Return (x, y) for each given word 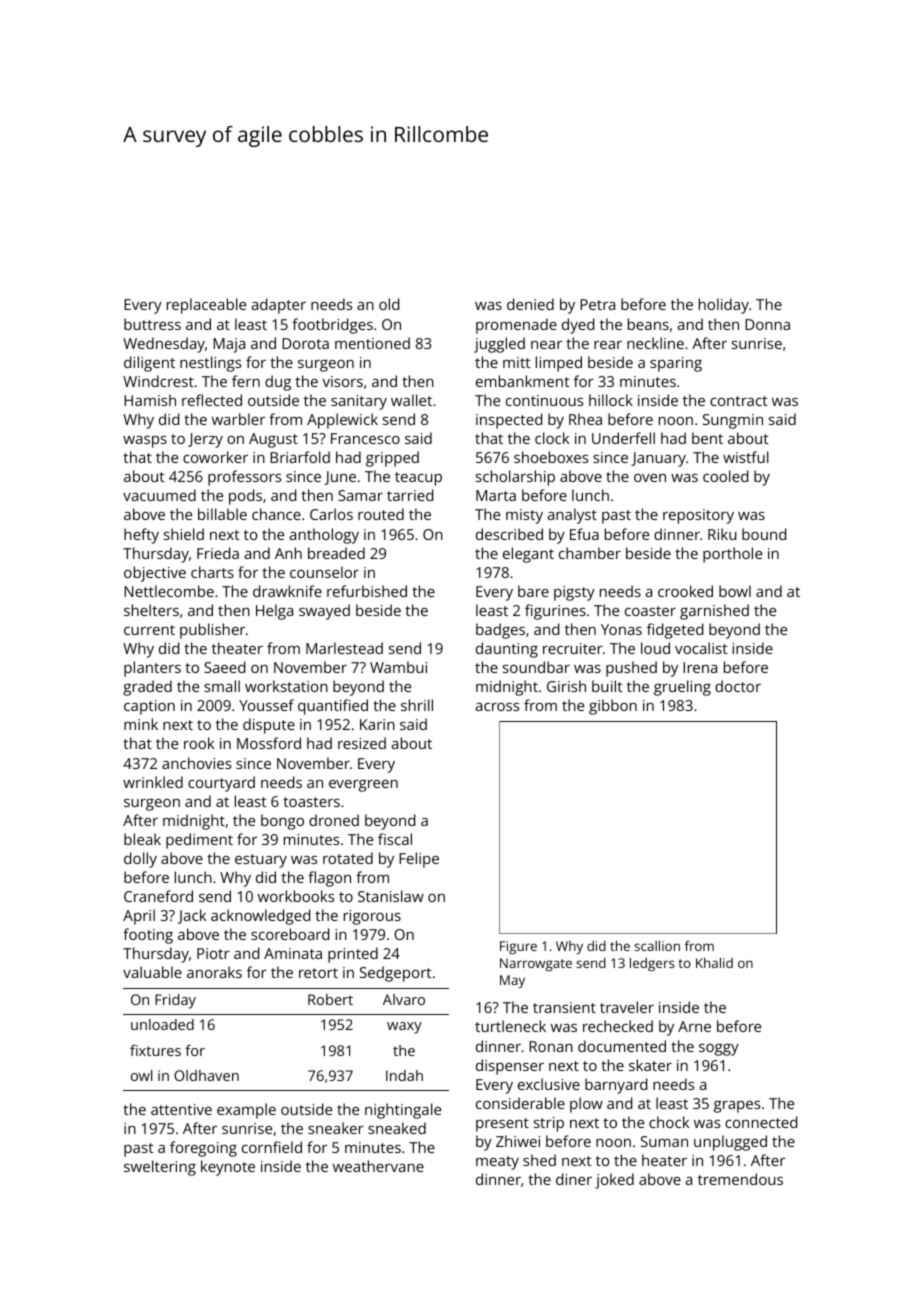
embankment (523, 381)
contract (739, 401)
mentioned (372, 343)
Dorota (305, 343)
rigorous (372, 917)
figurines (555, 612)
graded (147, 688)
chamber (590, 553)
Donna (767, 324)
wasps (145, 442)
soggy (719, 1050)
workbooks (296, 896)
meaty (497, 1163)
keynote (228, 1168)
